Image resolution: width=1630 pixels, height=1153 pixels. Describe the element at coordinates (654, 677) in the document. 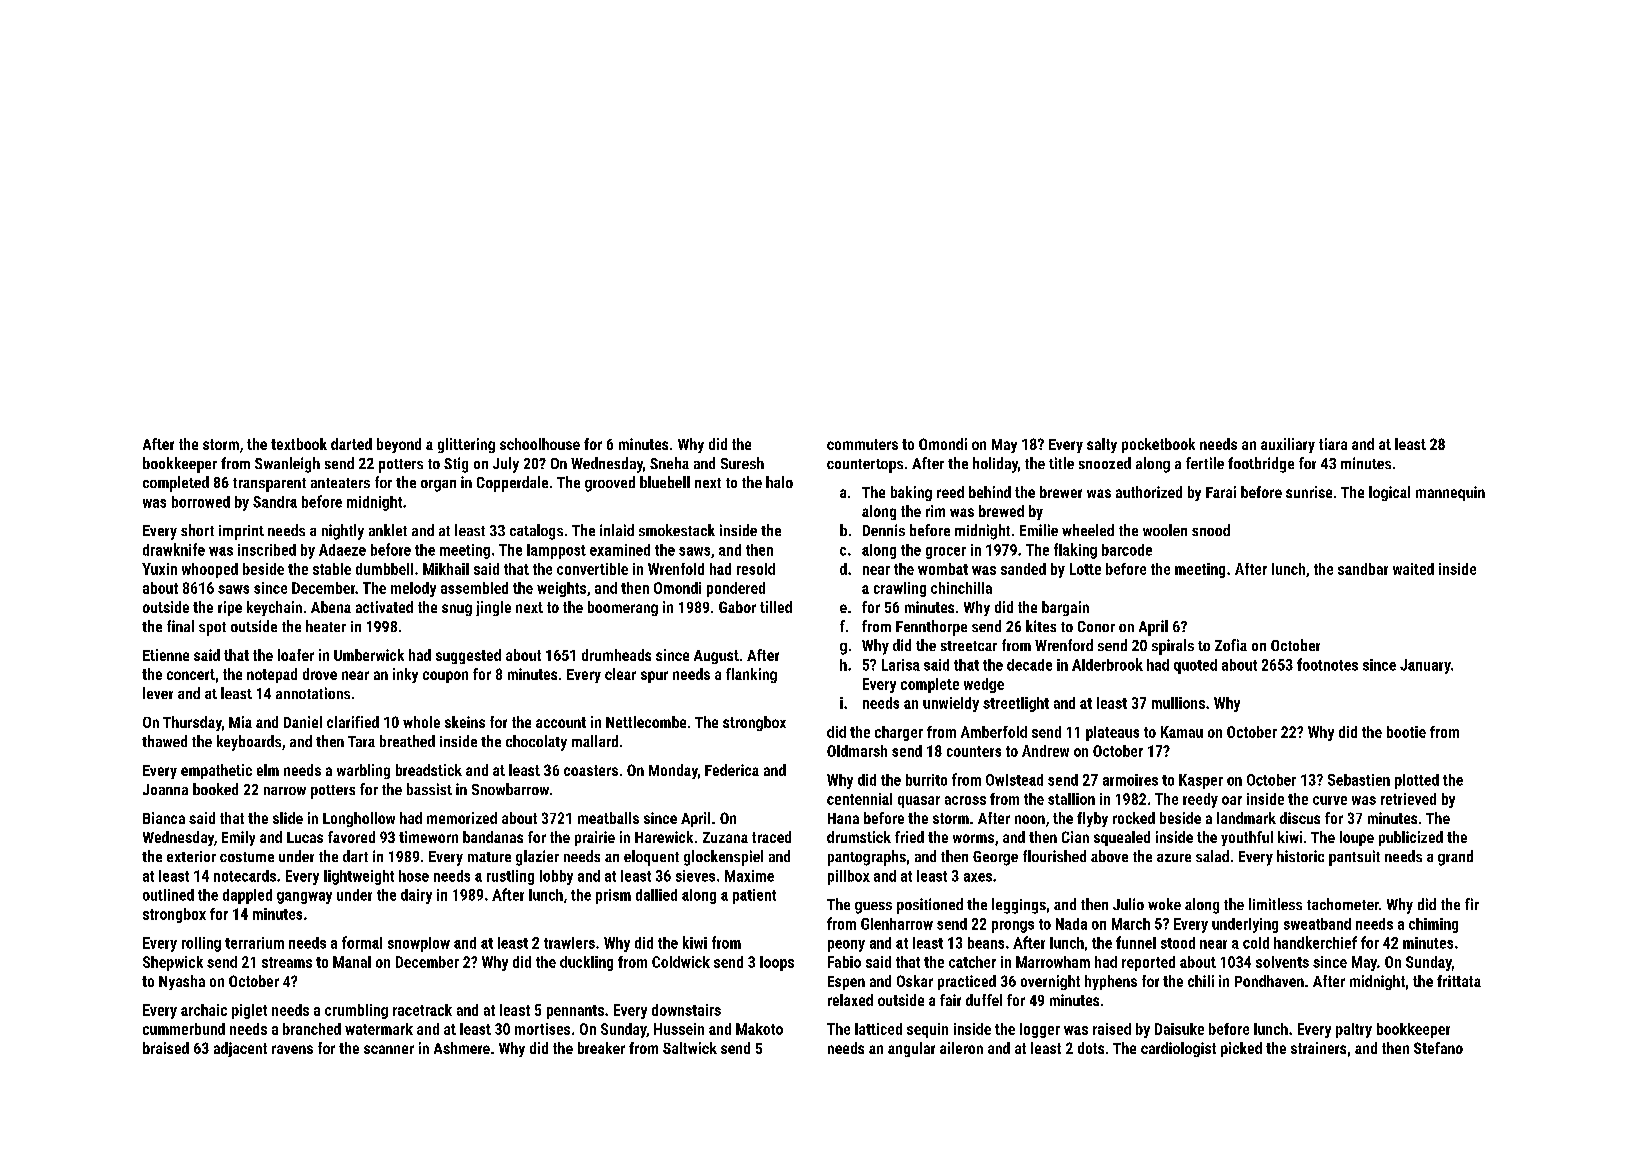

I see `spur` at that location.
